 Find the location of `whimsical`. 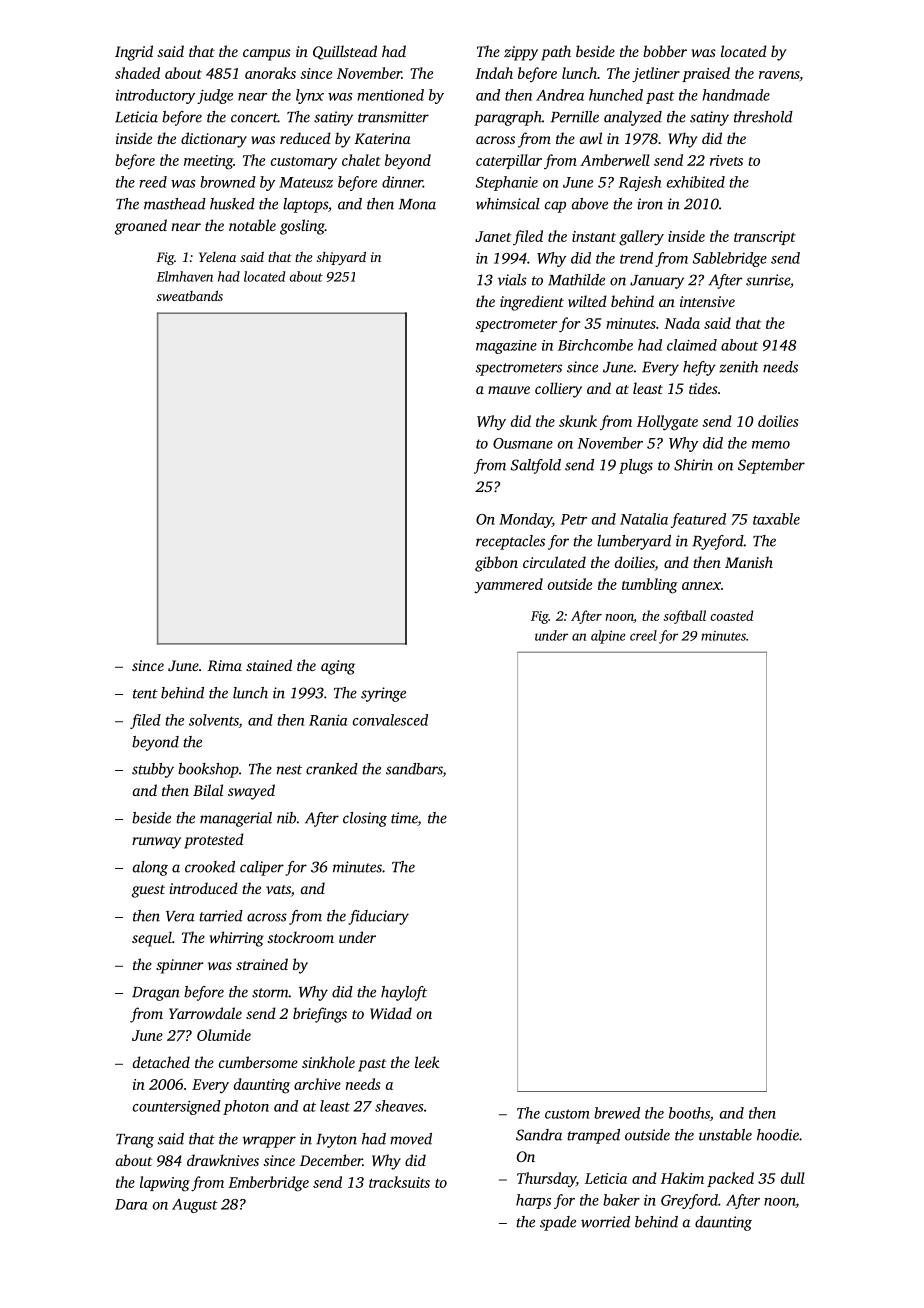

whimsical is located at coordinates (508, 204).
